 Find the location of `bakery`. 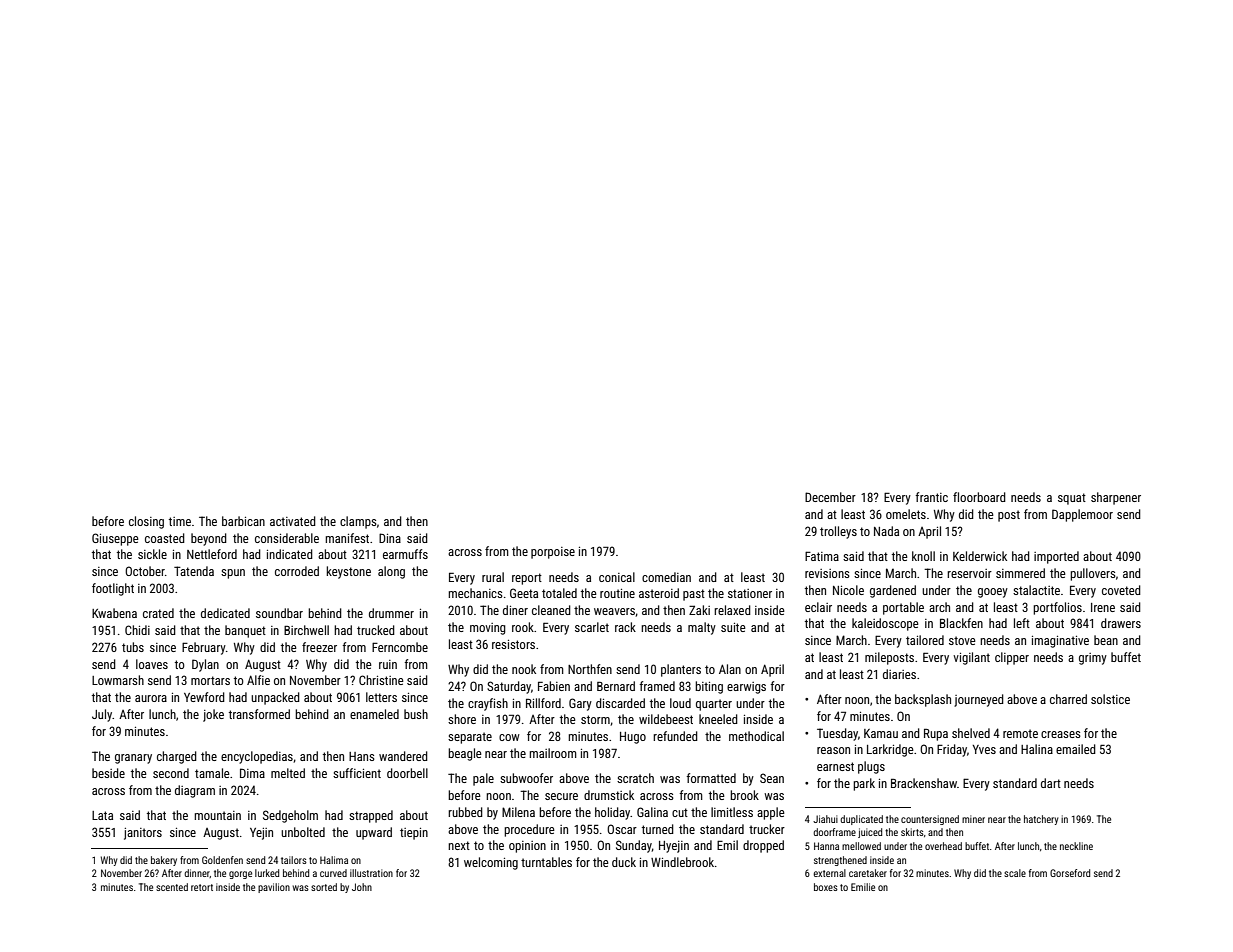

bakery is located at coordinates (164, 861).
